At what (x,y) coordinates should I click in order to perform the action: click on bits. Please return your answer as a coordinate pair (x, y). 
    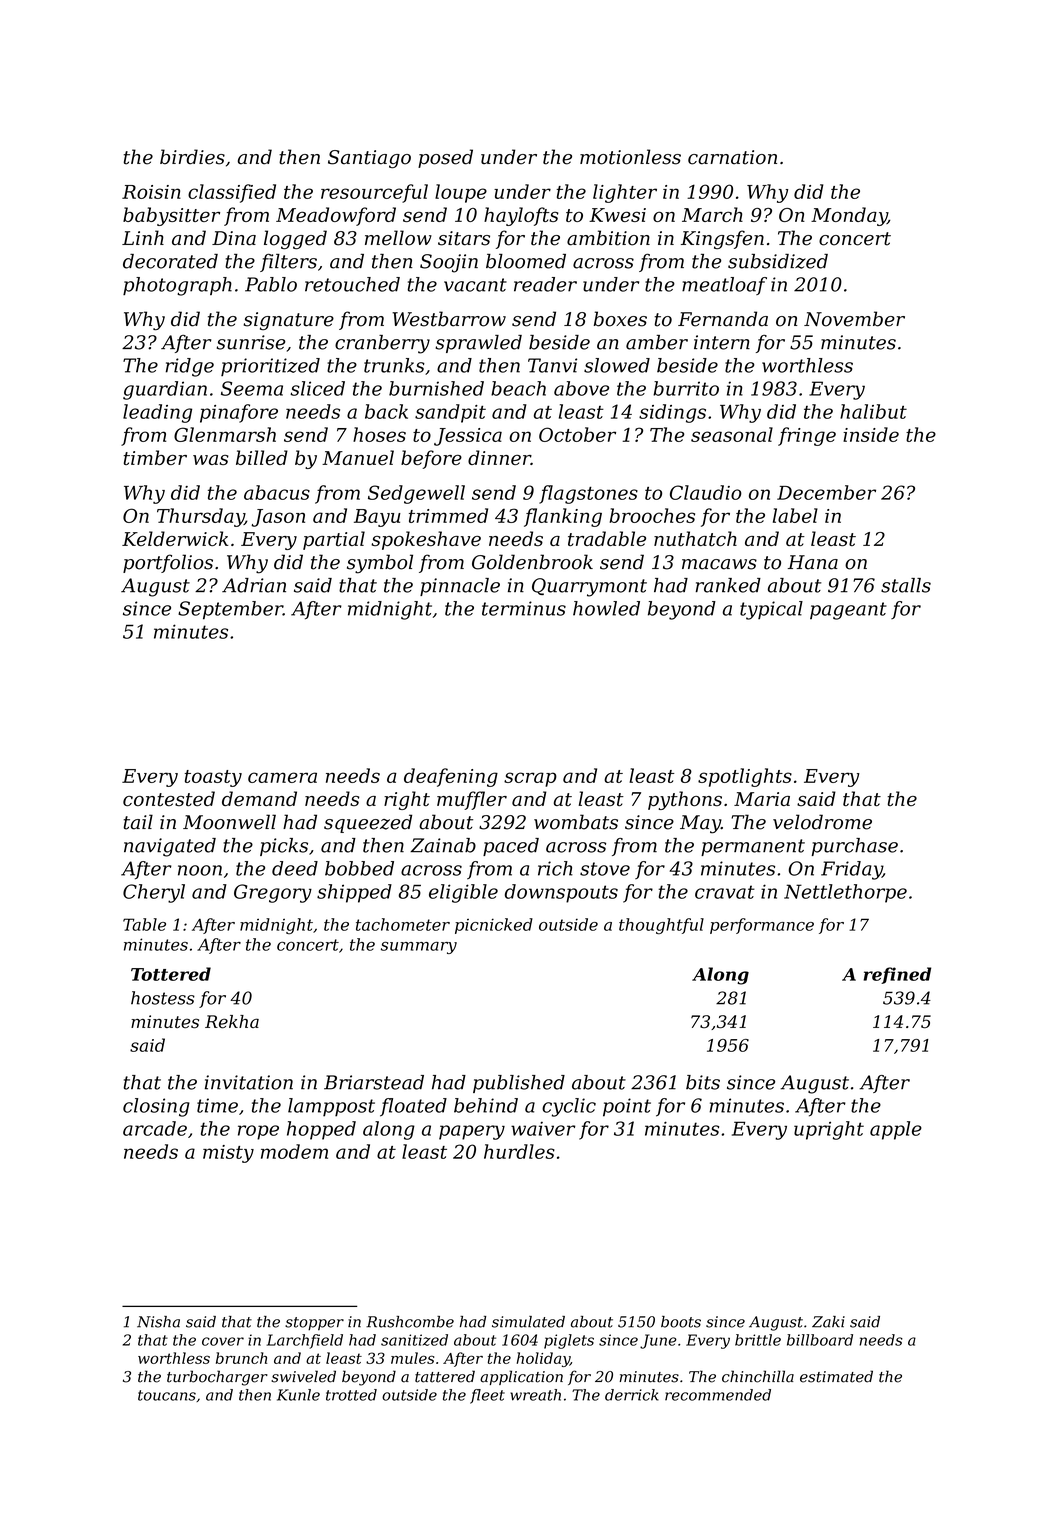
    Looking at the image, I should click on (703, 1082).
